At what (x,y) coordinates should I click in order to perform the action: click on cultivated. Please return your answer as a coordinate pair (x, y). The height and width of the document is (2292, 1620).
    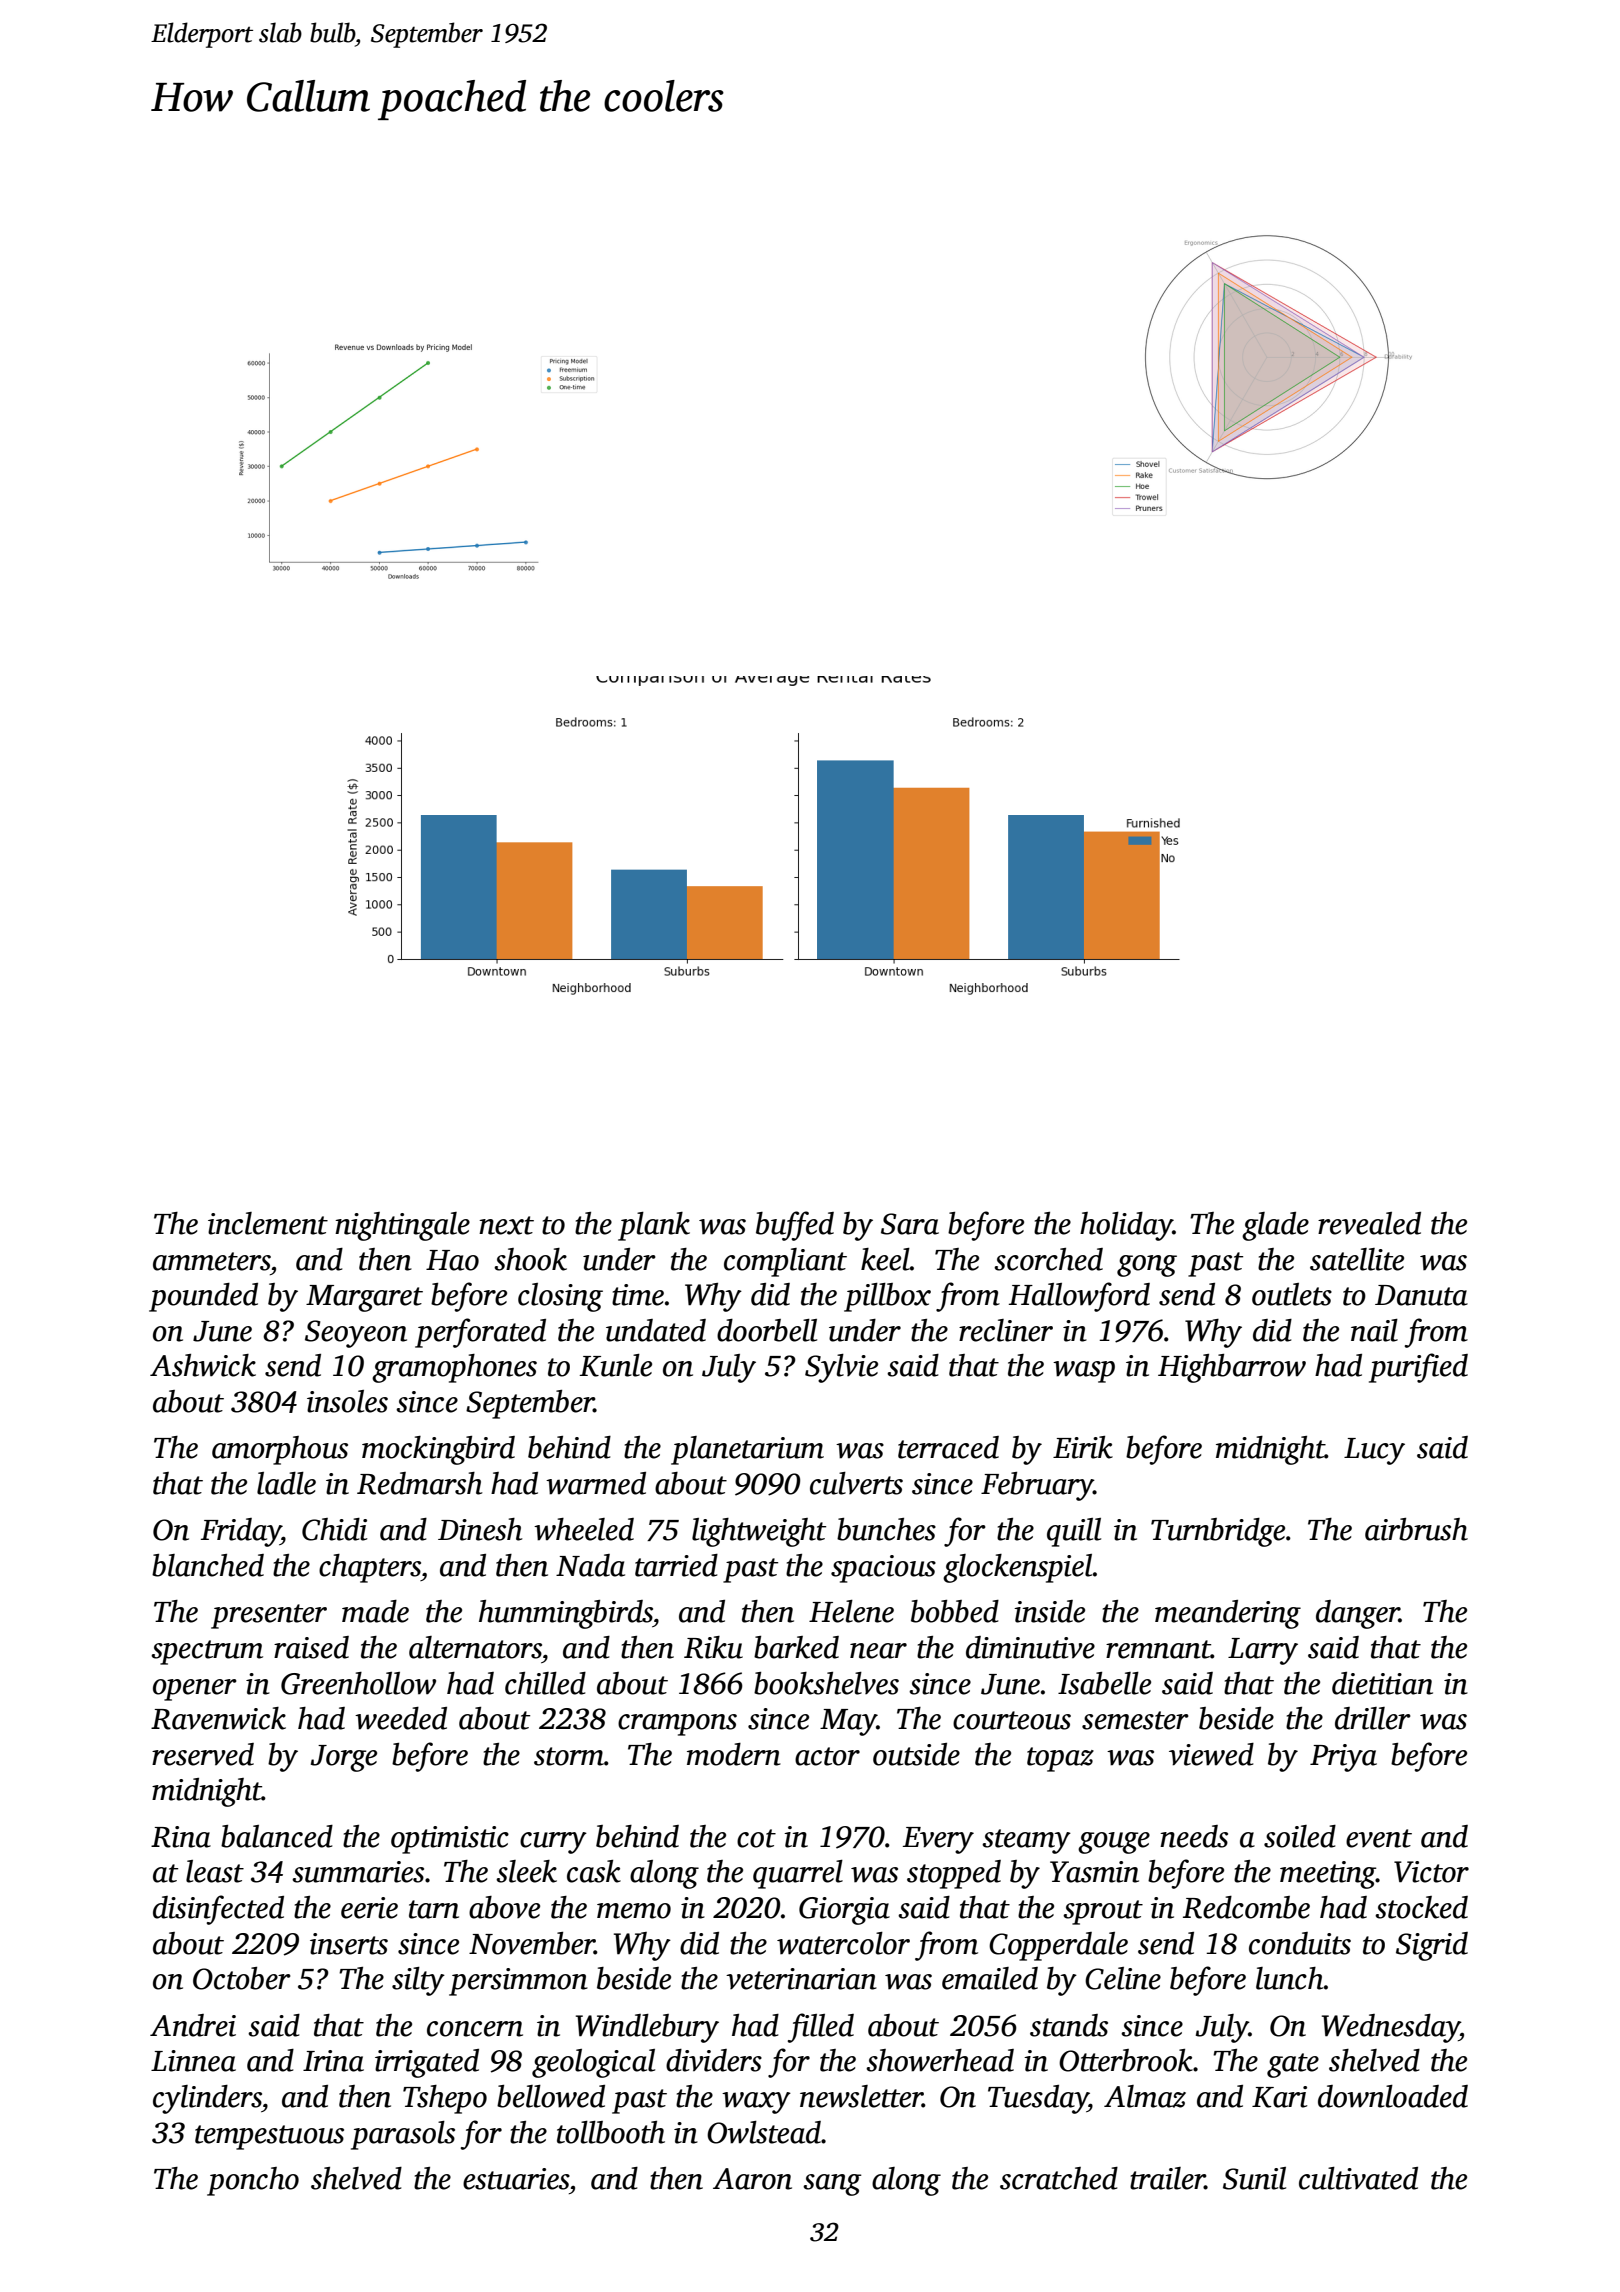
    Looking at the image, I should click on (1358, 2178).
